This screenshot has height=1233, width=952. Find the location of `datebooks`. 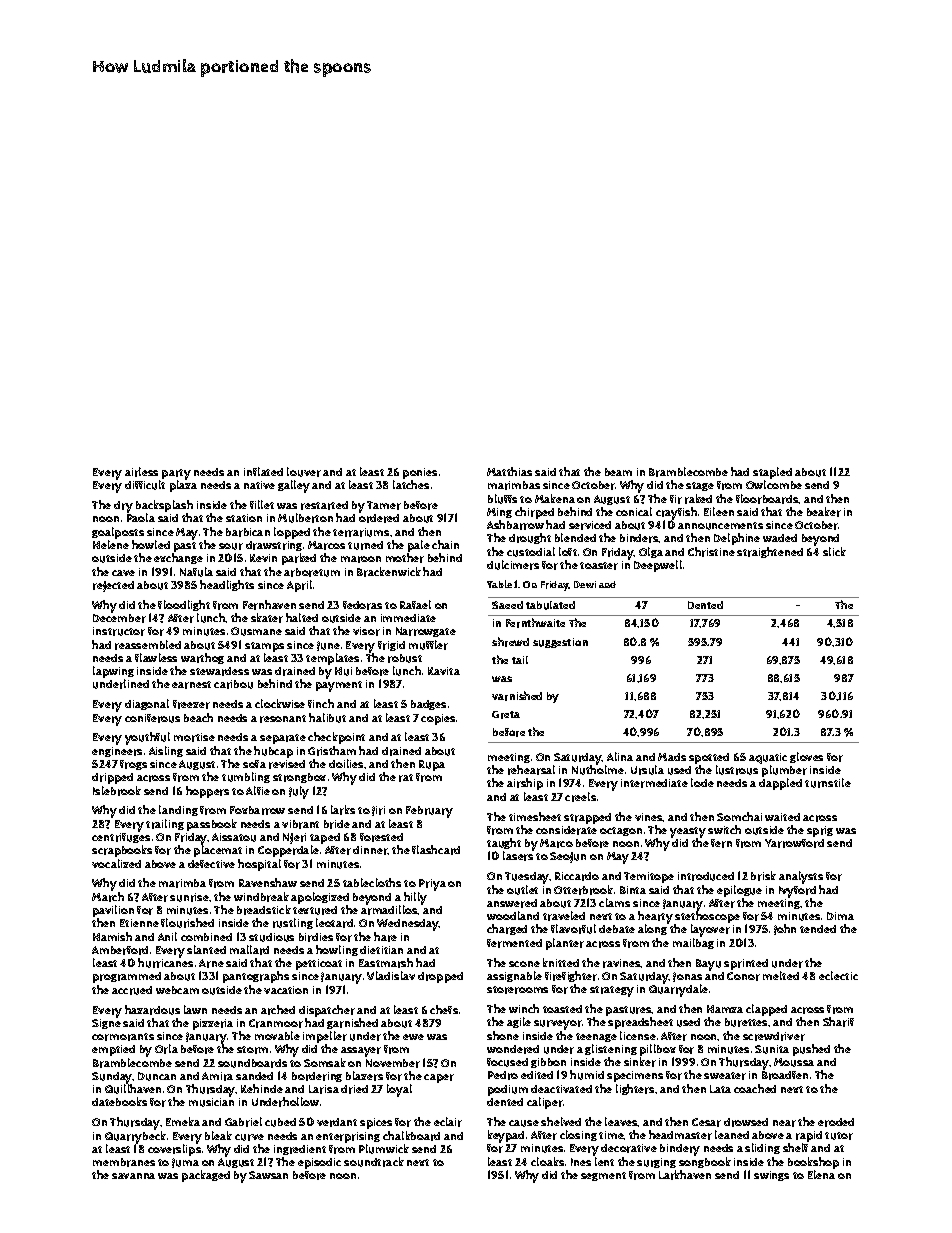

datebooks is located at coordinates (119, 1101).
